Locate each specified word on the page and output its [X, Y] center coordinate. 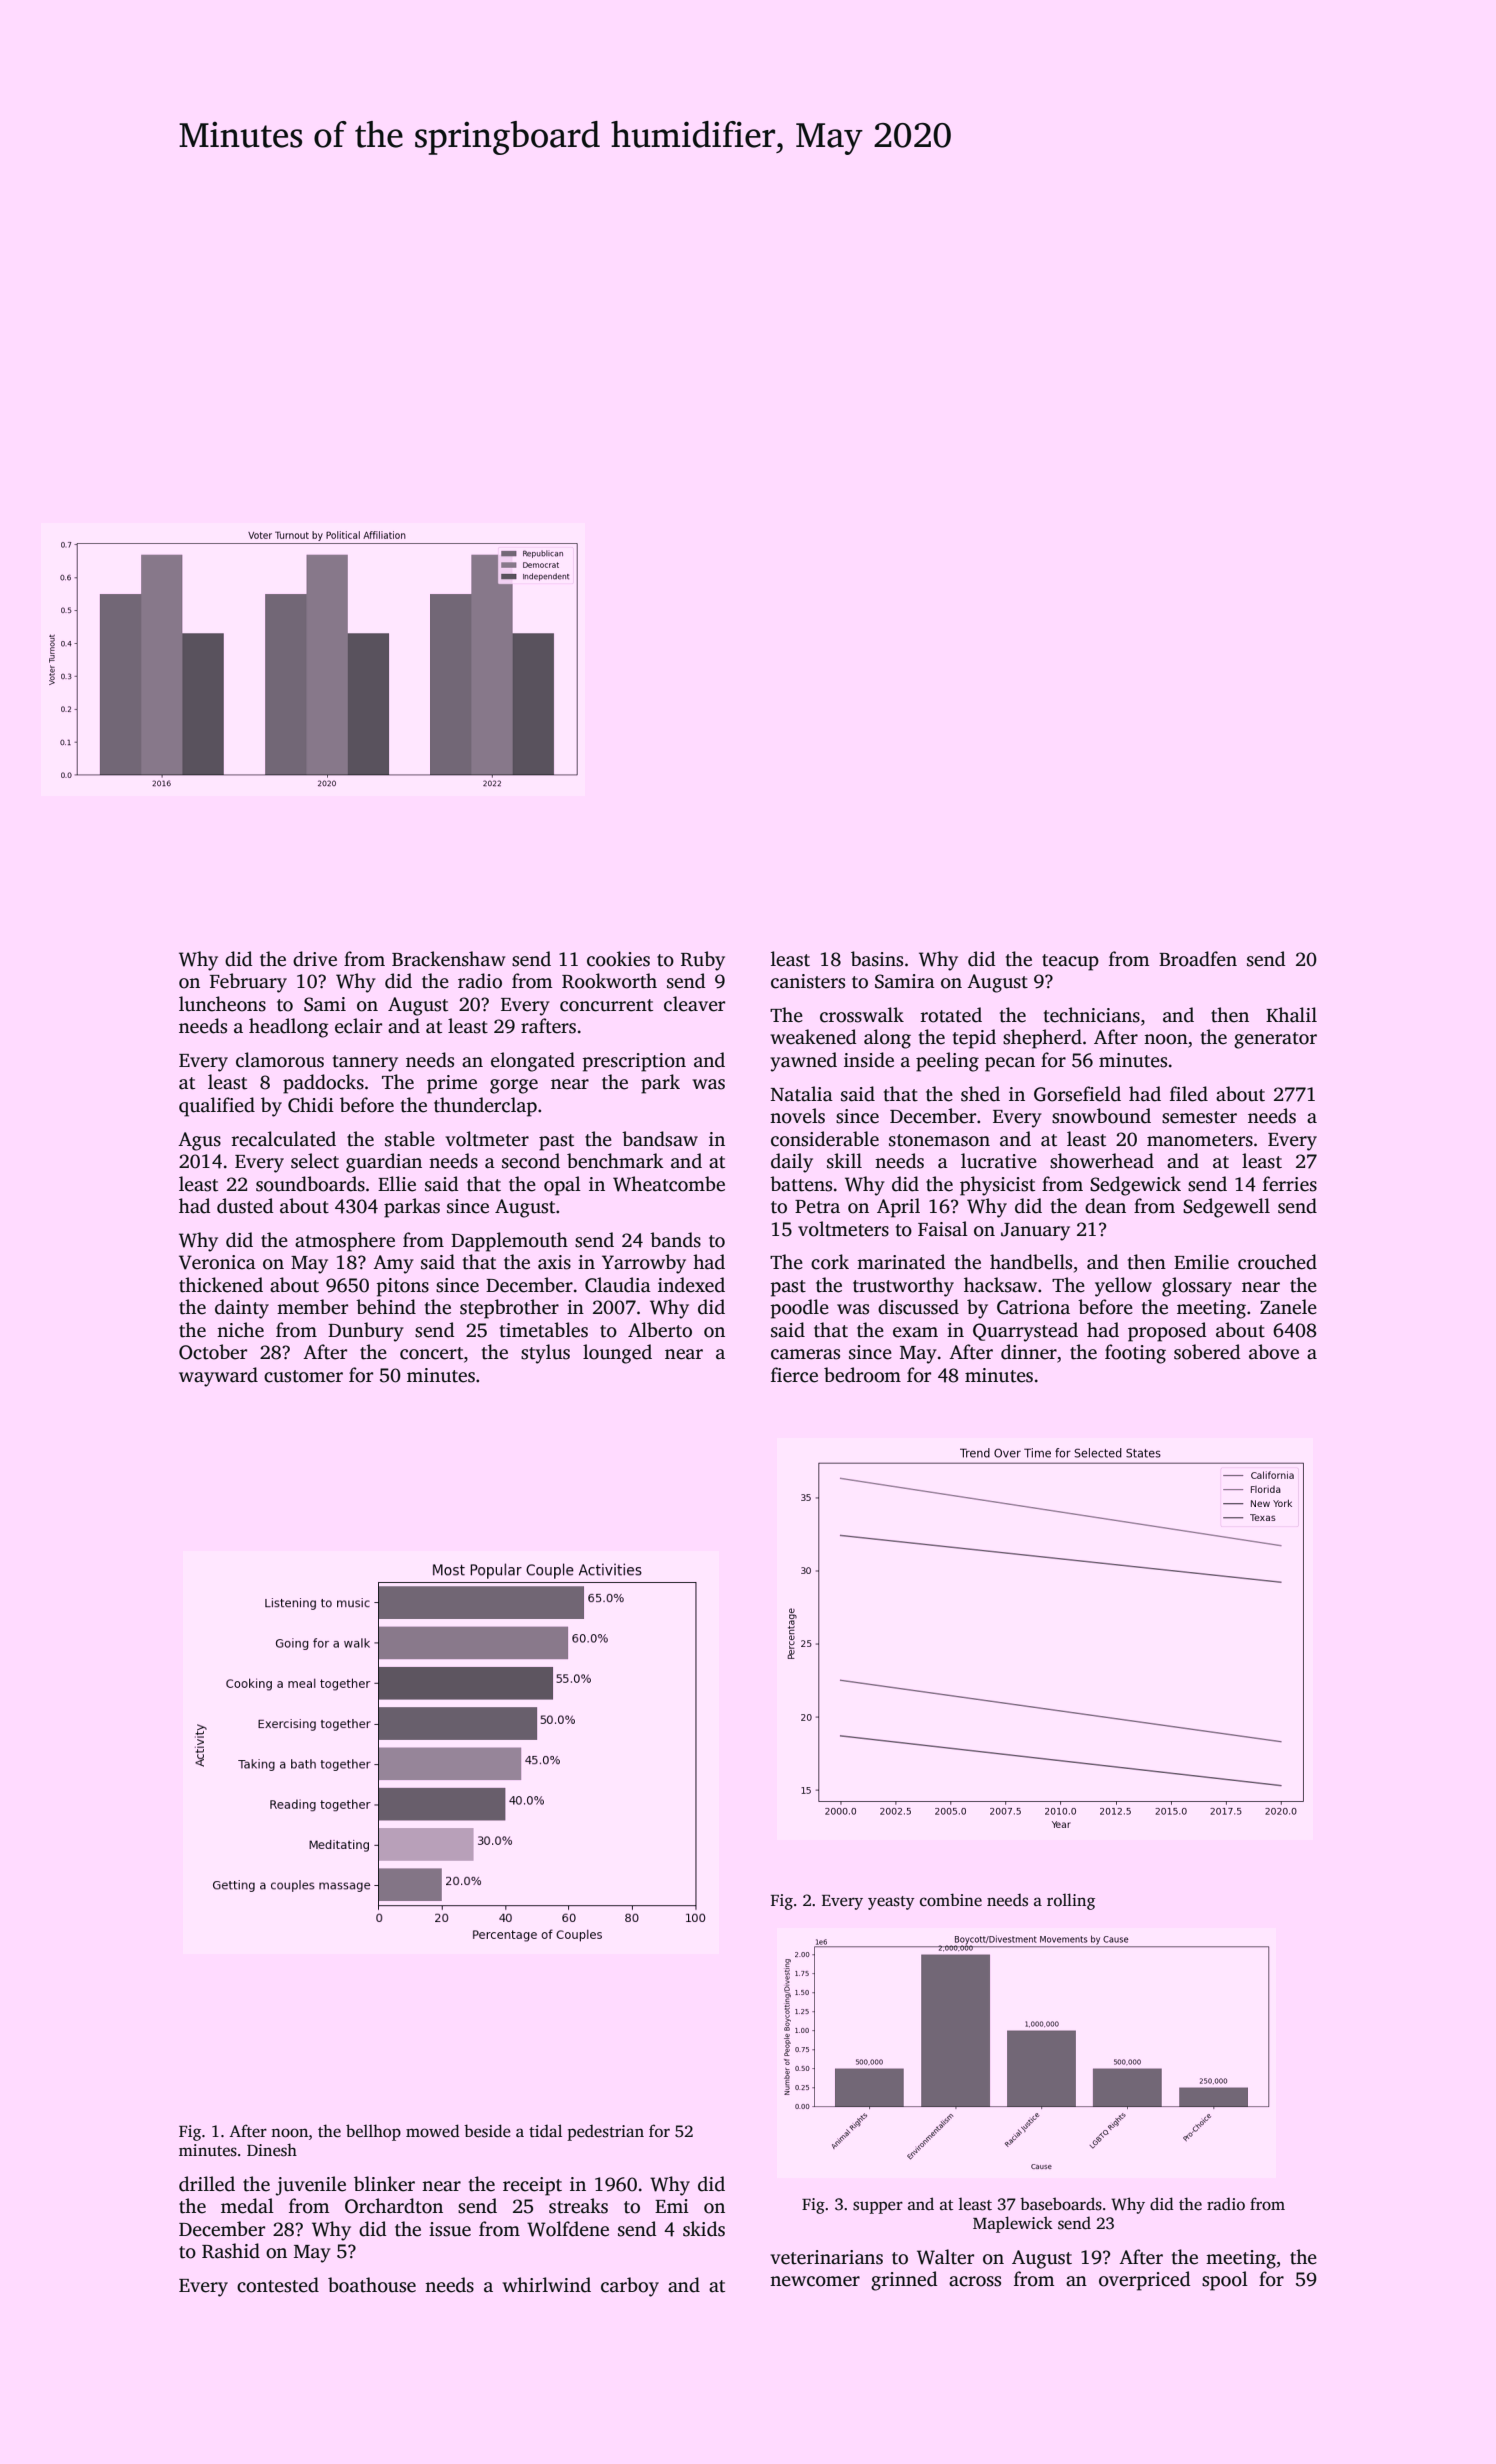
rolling [1071, 1901]
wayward [218, 1377]
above [1274, 1352]
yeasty [891, 1903]
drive [315, 959]
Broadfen [1198, 959]
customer [303, 1376]
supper [878, 2207]
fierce [794, 1375]
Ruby [703, 961]
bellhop [373, 2132]
